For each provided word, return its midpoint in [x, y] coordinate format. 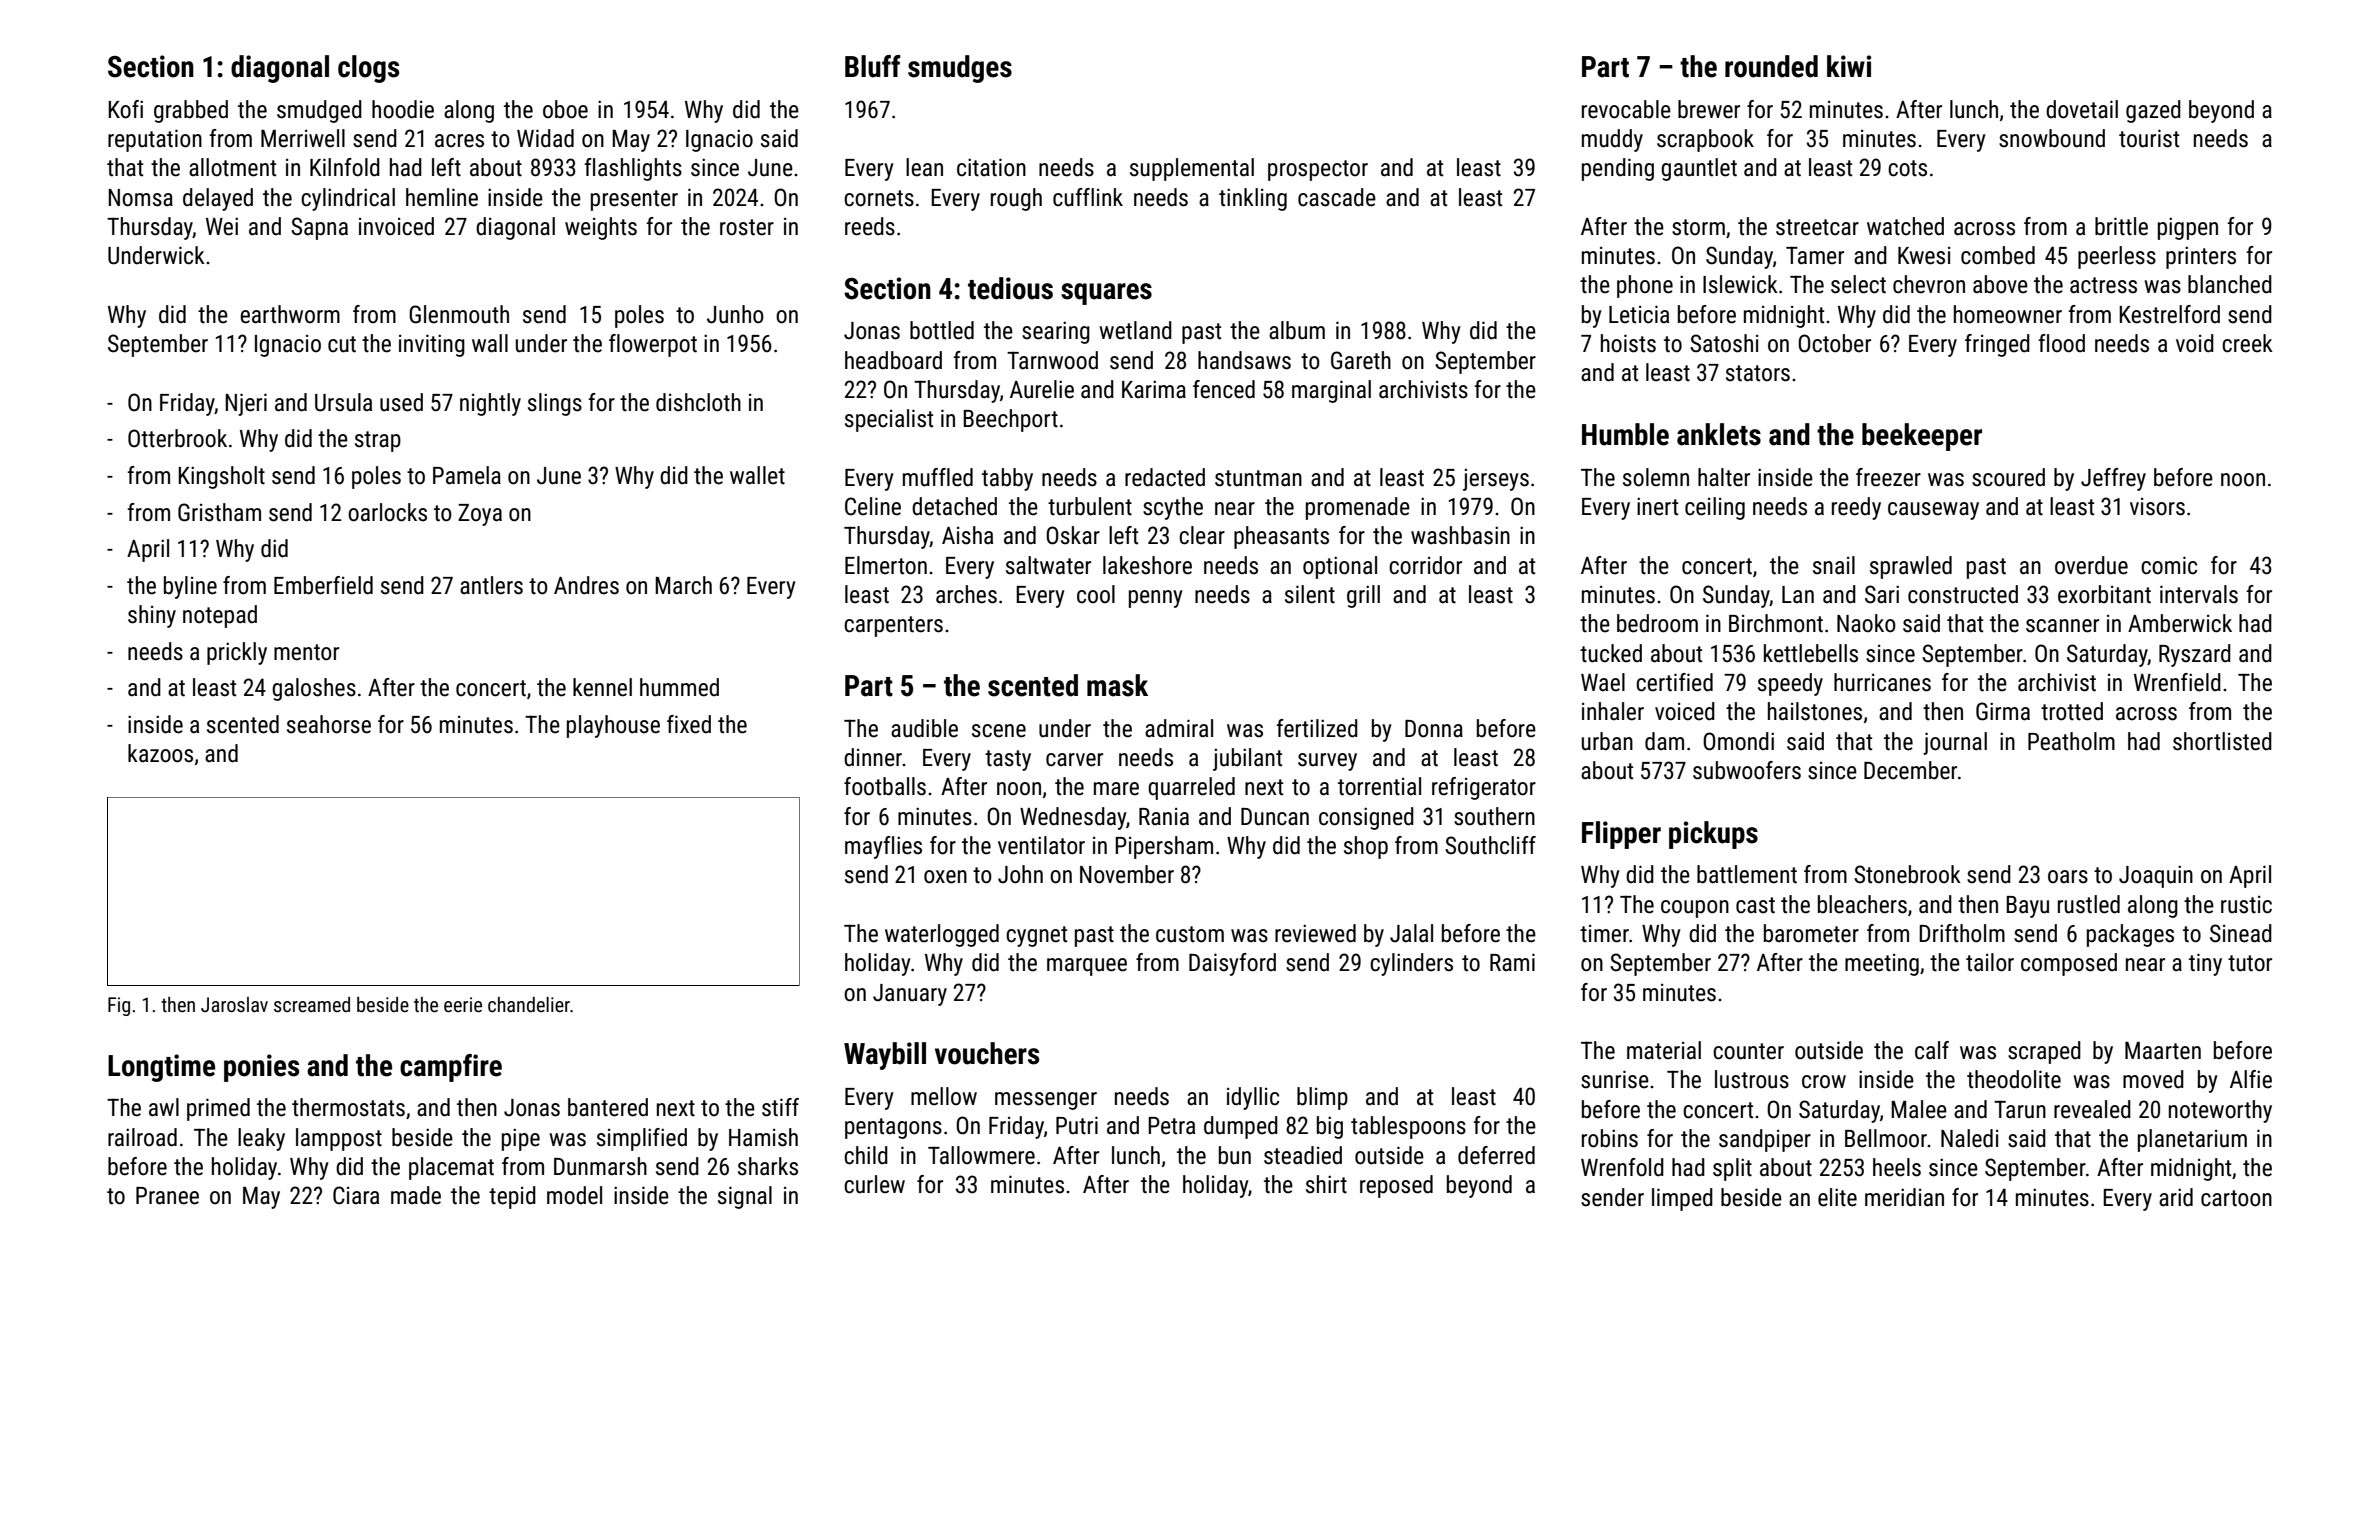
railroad [142, 1137]
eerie [463, 1004]
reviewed [1315, 933]
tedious [1010, 288]
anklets [1719, 434]
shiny [152, 616]
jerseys [1496, 480]
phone [1645, 286]
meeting [1882, 965]
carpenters [893, 626]
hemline [442, 197]
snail [1834, 565]
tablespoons [1408, 1127]
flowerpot [653, 345]
